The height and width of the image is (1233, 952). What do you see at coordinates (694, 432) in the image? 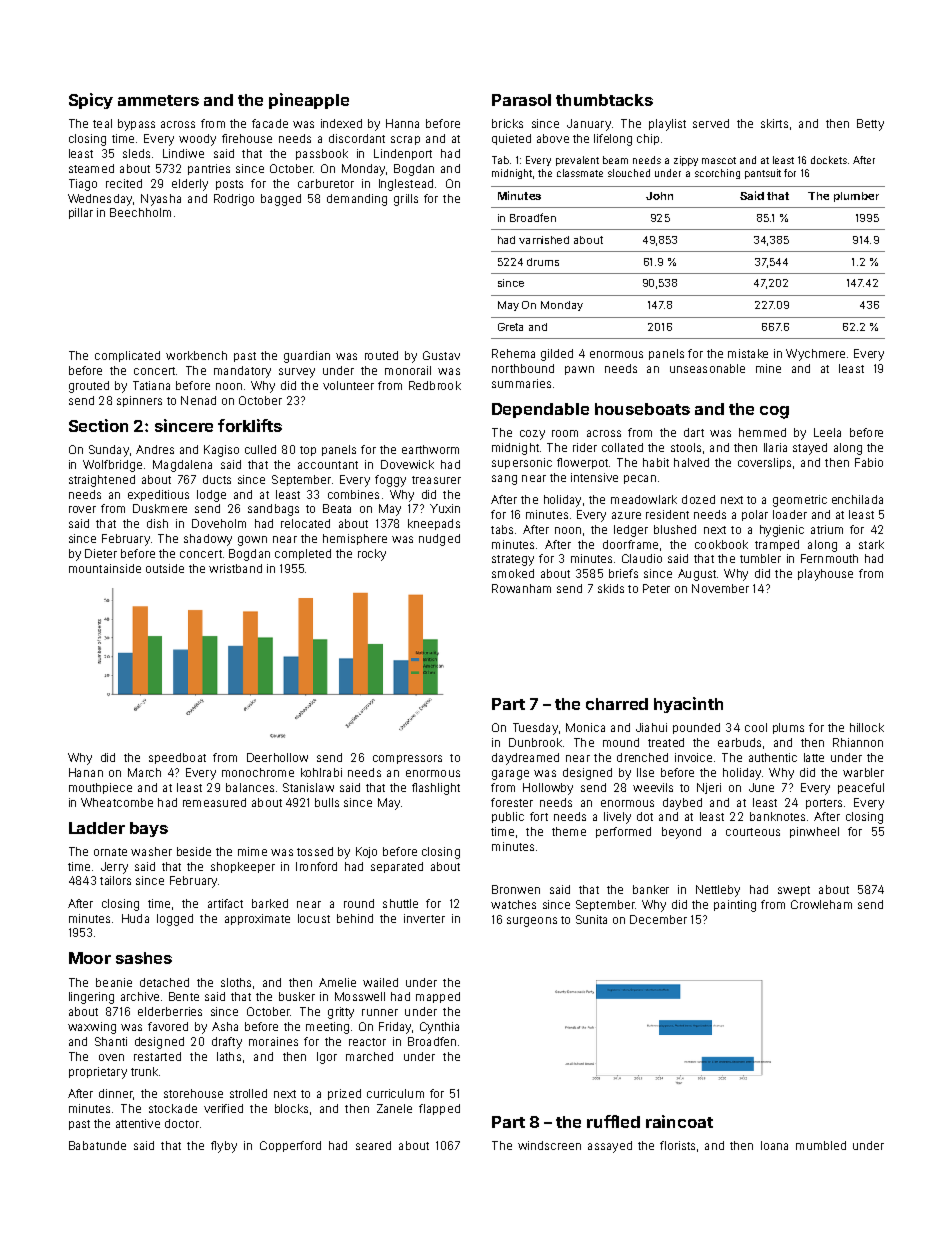
I see `dart` at bounding box center [694, 432].
